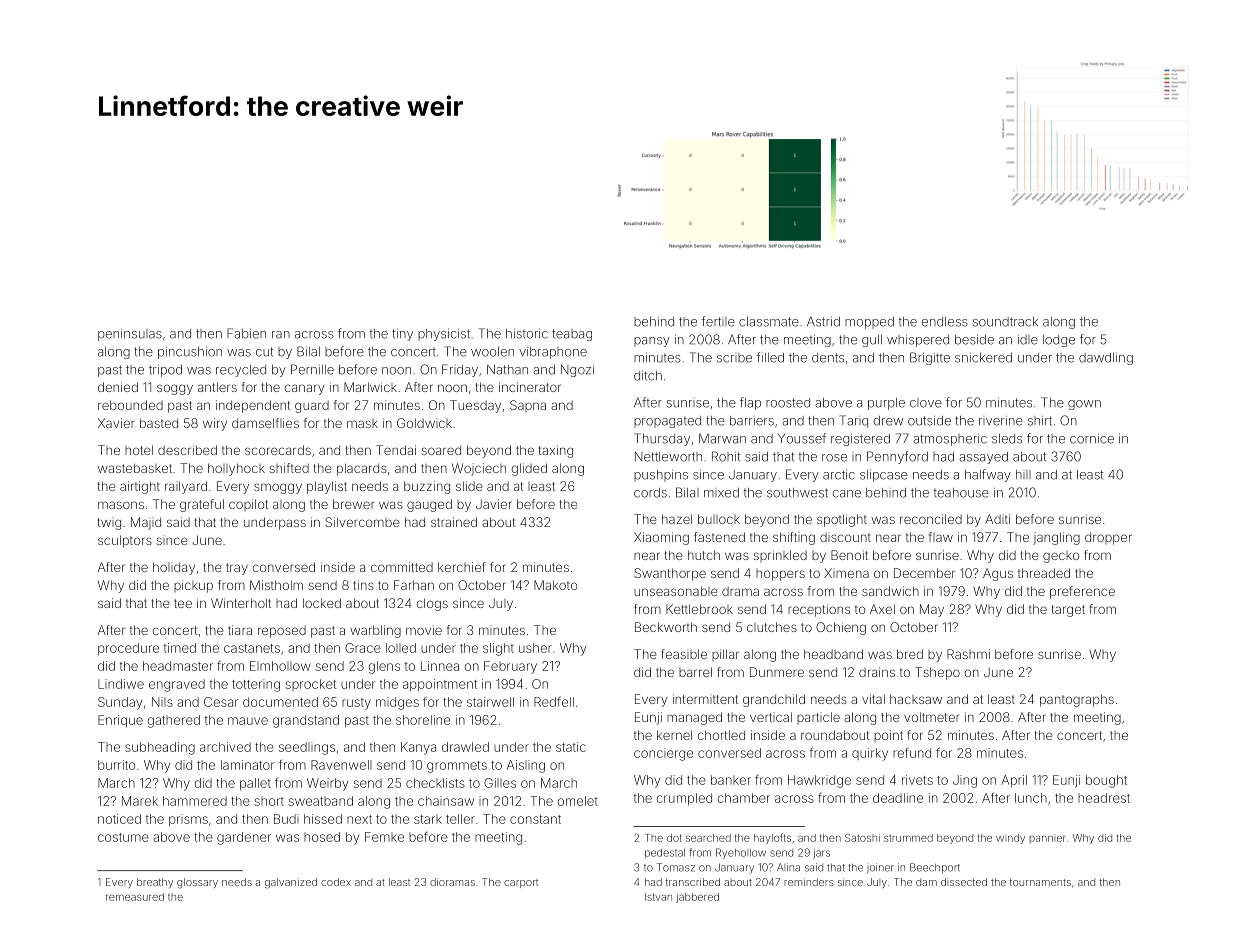 The height and width of the screenshot is (952, 1233). Describe the element at coordinates (183, 603) in the screenshot. I see `tee` at that location.
